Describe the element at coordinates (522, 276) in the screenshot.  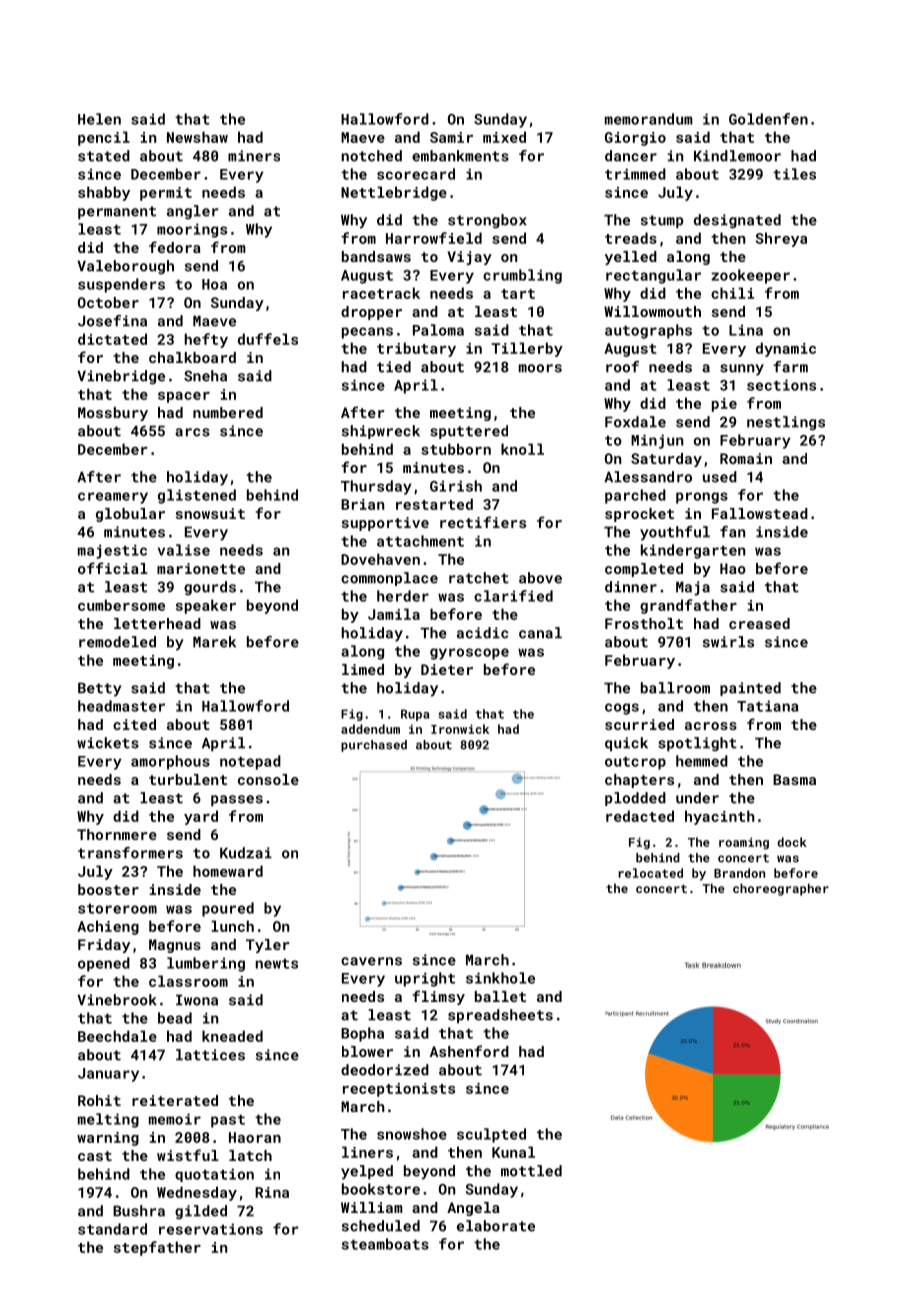
I see `crumbling` at that location.
